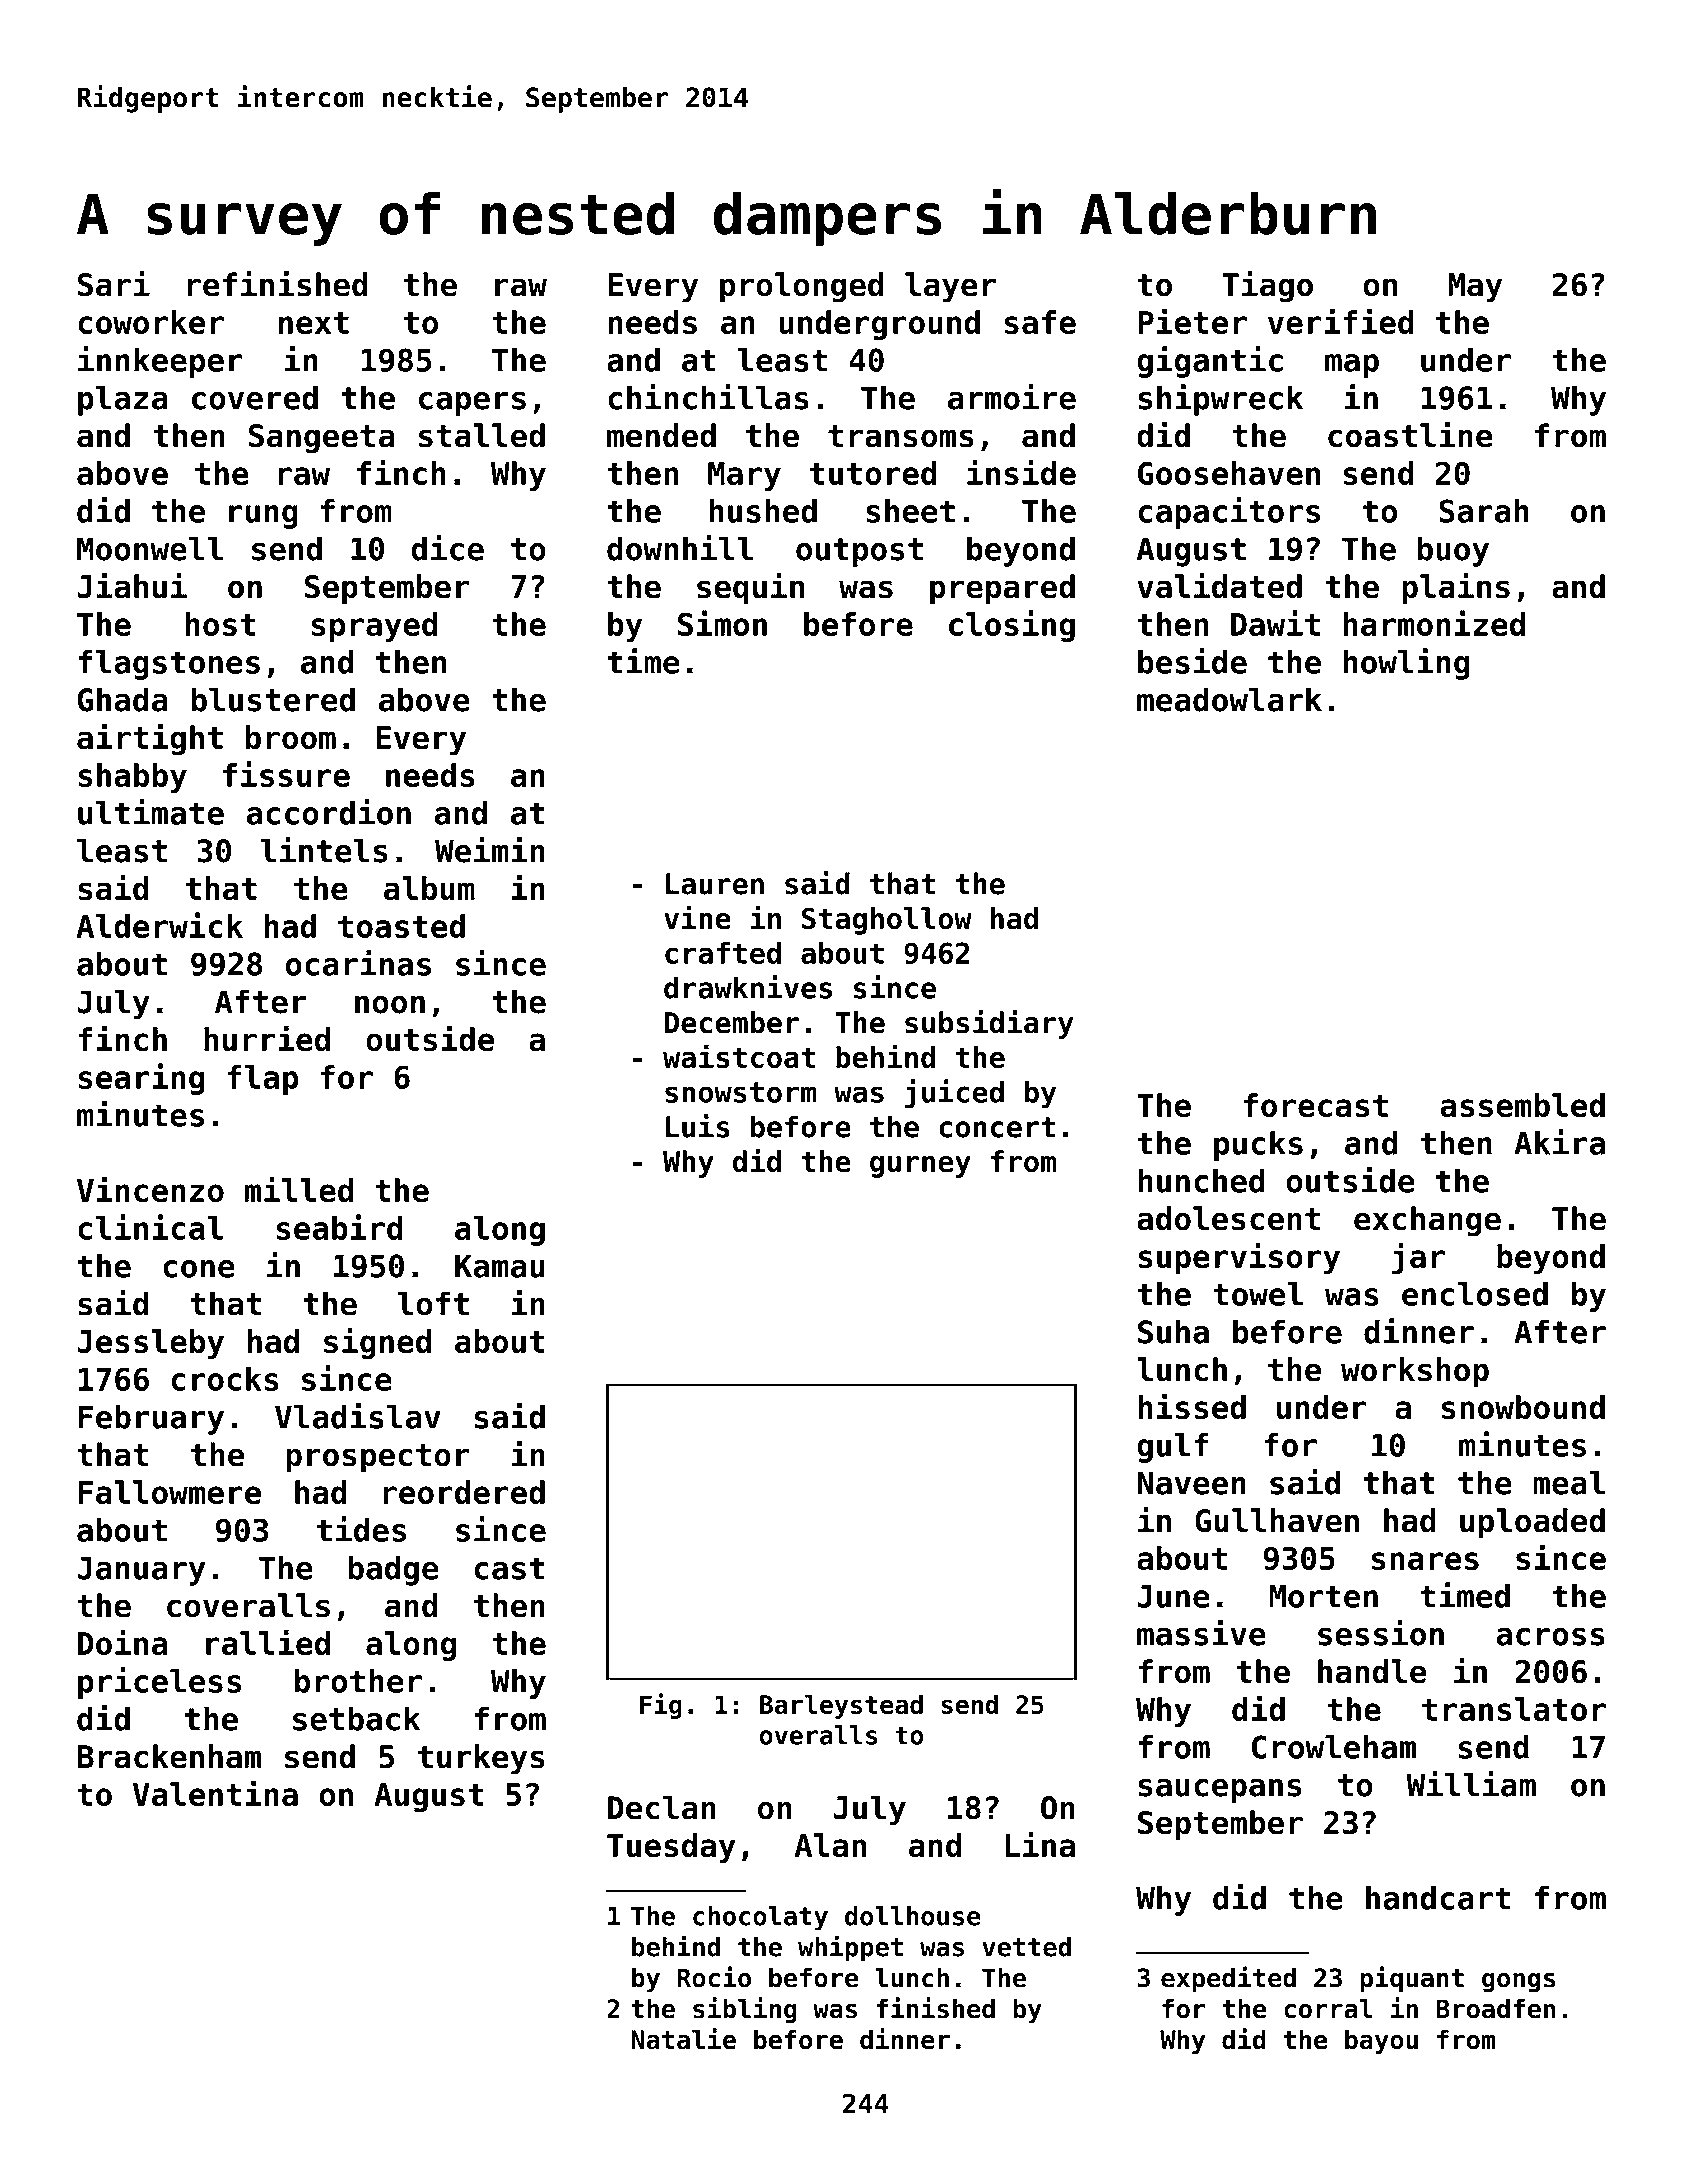 This screenshot has width=1683, height=2178. I want to click on Staghollow, so click(887, 921).
